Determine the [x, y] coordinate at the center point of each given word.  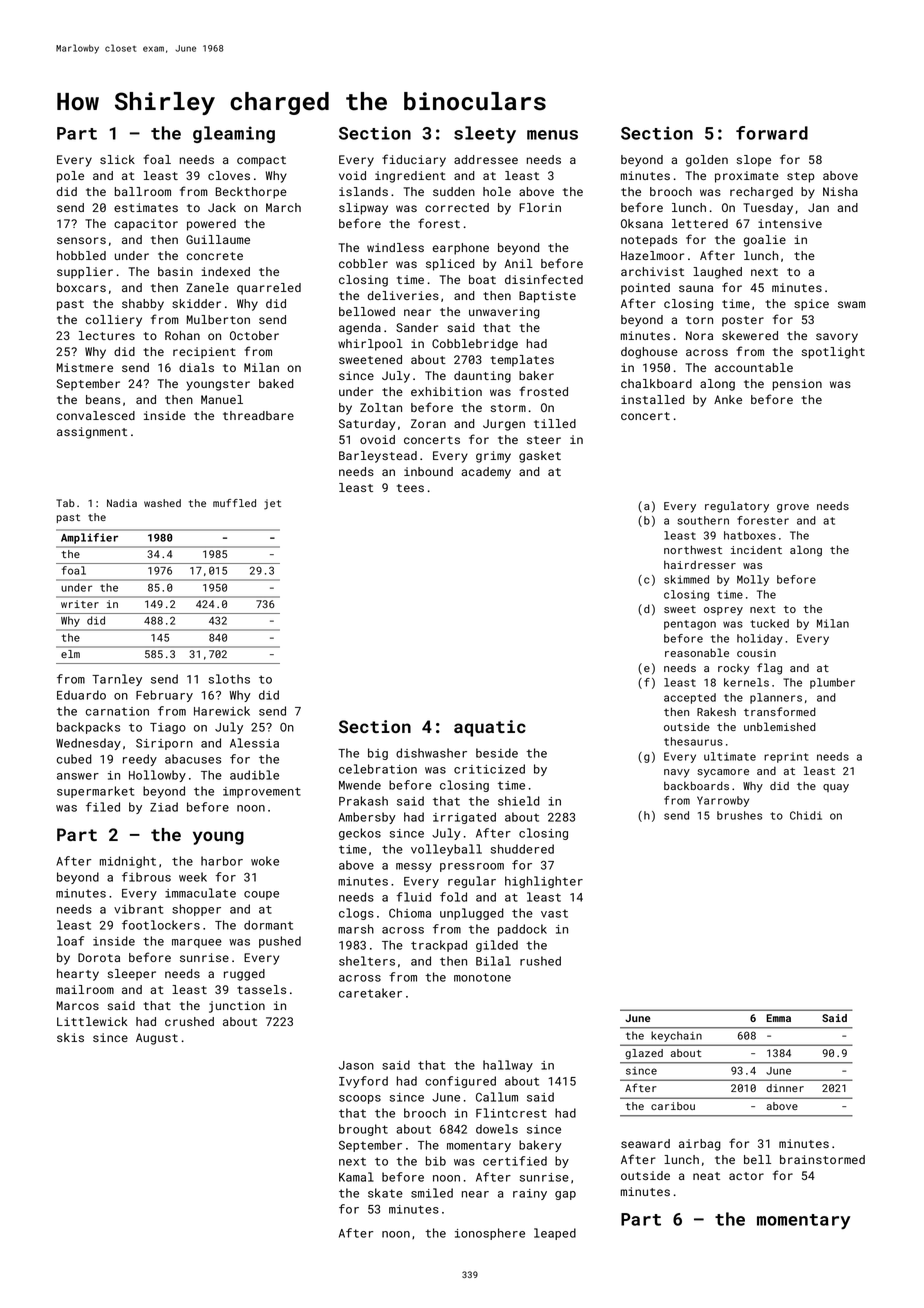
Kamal [356, 1177]
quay [836, 788]
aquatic [490, 728]
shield [519, 801]
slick [117, 159]
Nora [699, 335]
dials [196, 367]
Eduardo [81, 695]
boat [482, 279]
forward [772, 133]
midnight [128, 862]
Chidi [806, 815]
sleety [485, 135]
